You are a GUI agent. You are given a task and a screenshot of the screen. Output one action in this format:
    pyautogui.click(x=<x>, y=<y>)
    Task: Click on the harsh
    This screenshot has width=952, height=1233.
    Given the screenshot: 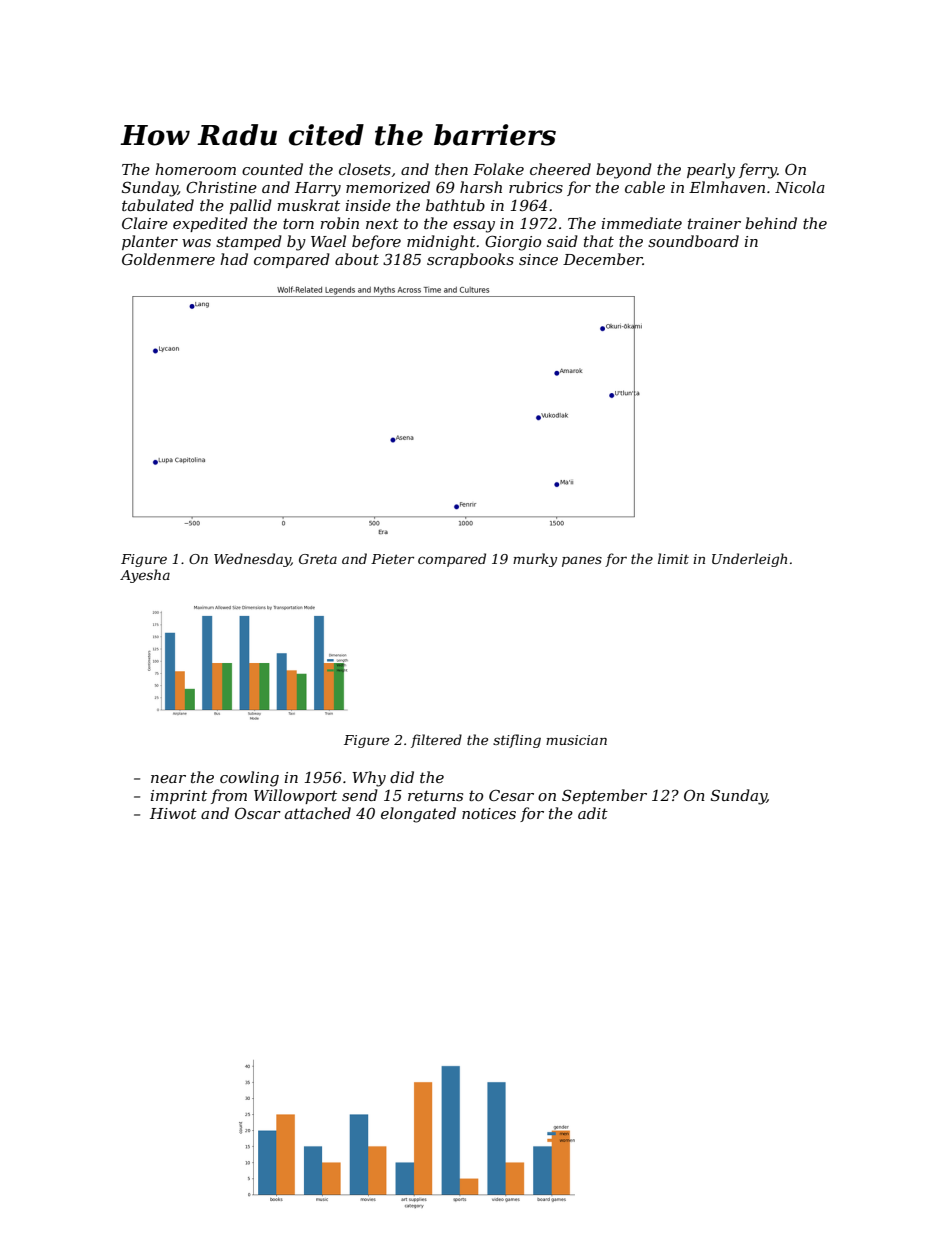 What is the action you would take?
    pyautogui.click(x=481, y=187)
